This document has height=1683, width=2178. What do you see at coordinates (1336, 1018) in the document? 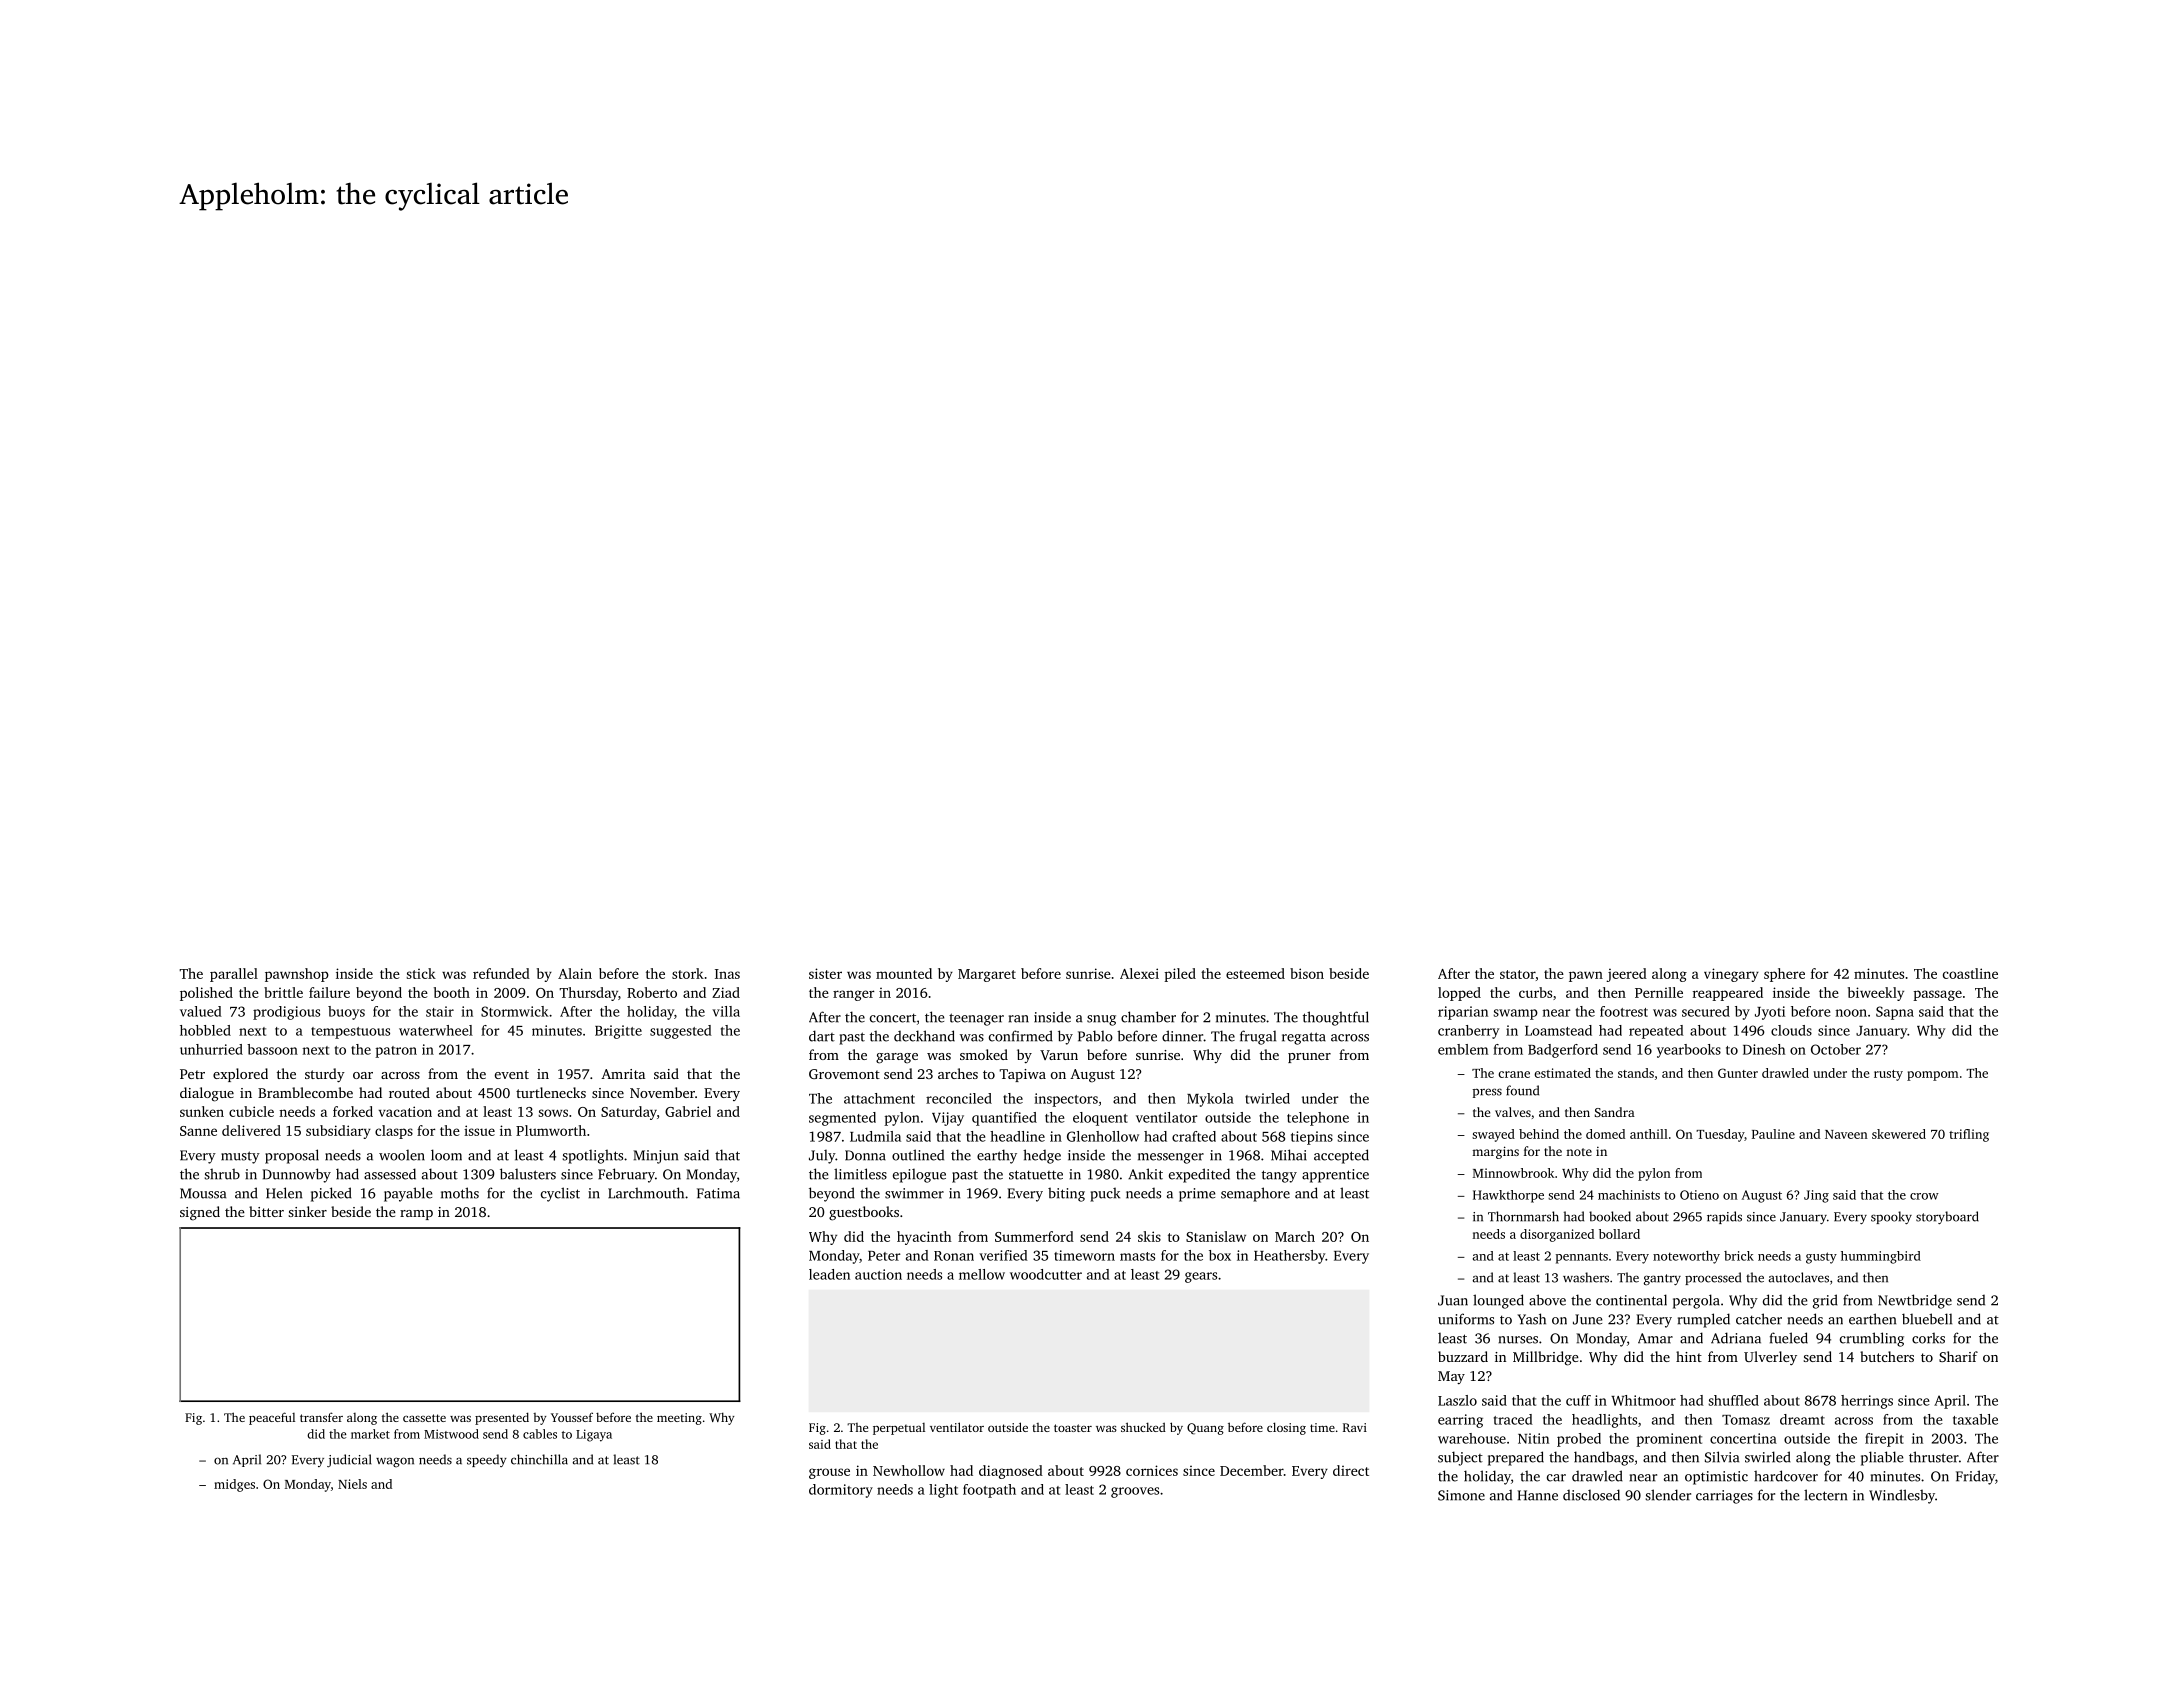
I see `thoughtful` at bounding box center [1336, 1018].
